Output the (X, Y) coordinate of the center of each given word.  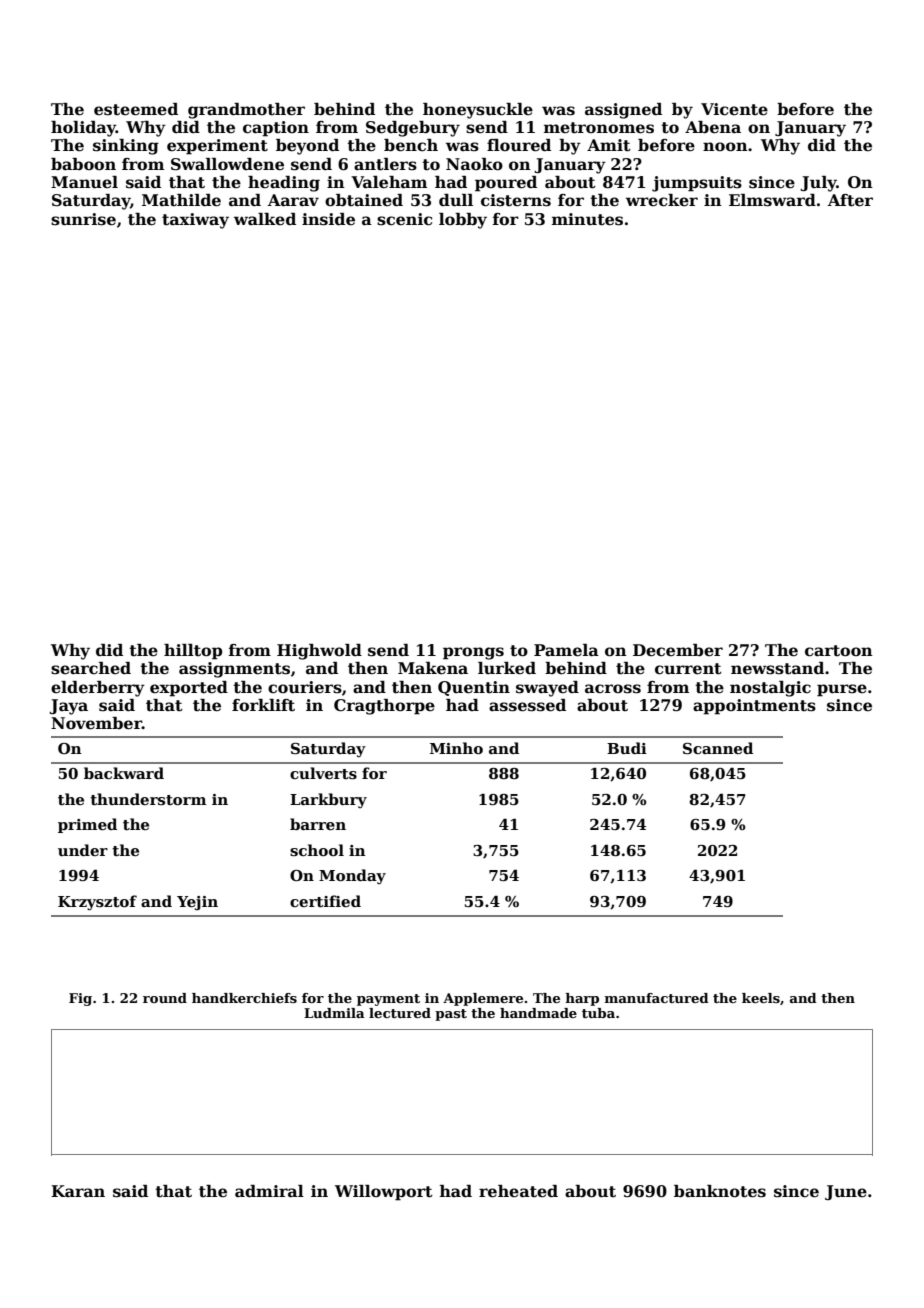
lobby (463, 221)
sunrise (83, 219)
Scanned (718, 748)
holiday (83, 129)
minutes (587, 219)
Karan (78, 1191)
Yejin (197, 903)
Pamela (566, 650)
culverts (323, 773)
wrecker (662, 200)
